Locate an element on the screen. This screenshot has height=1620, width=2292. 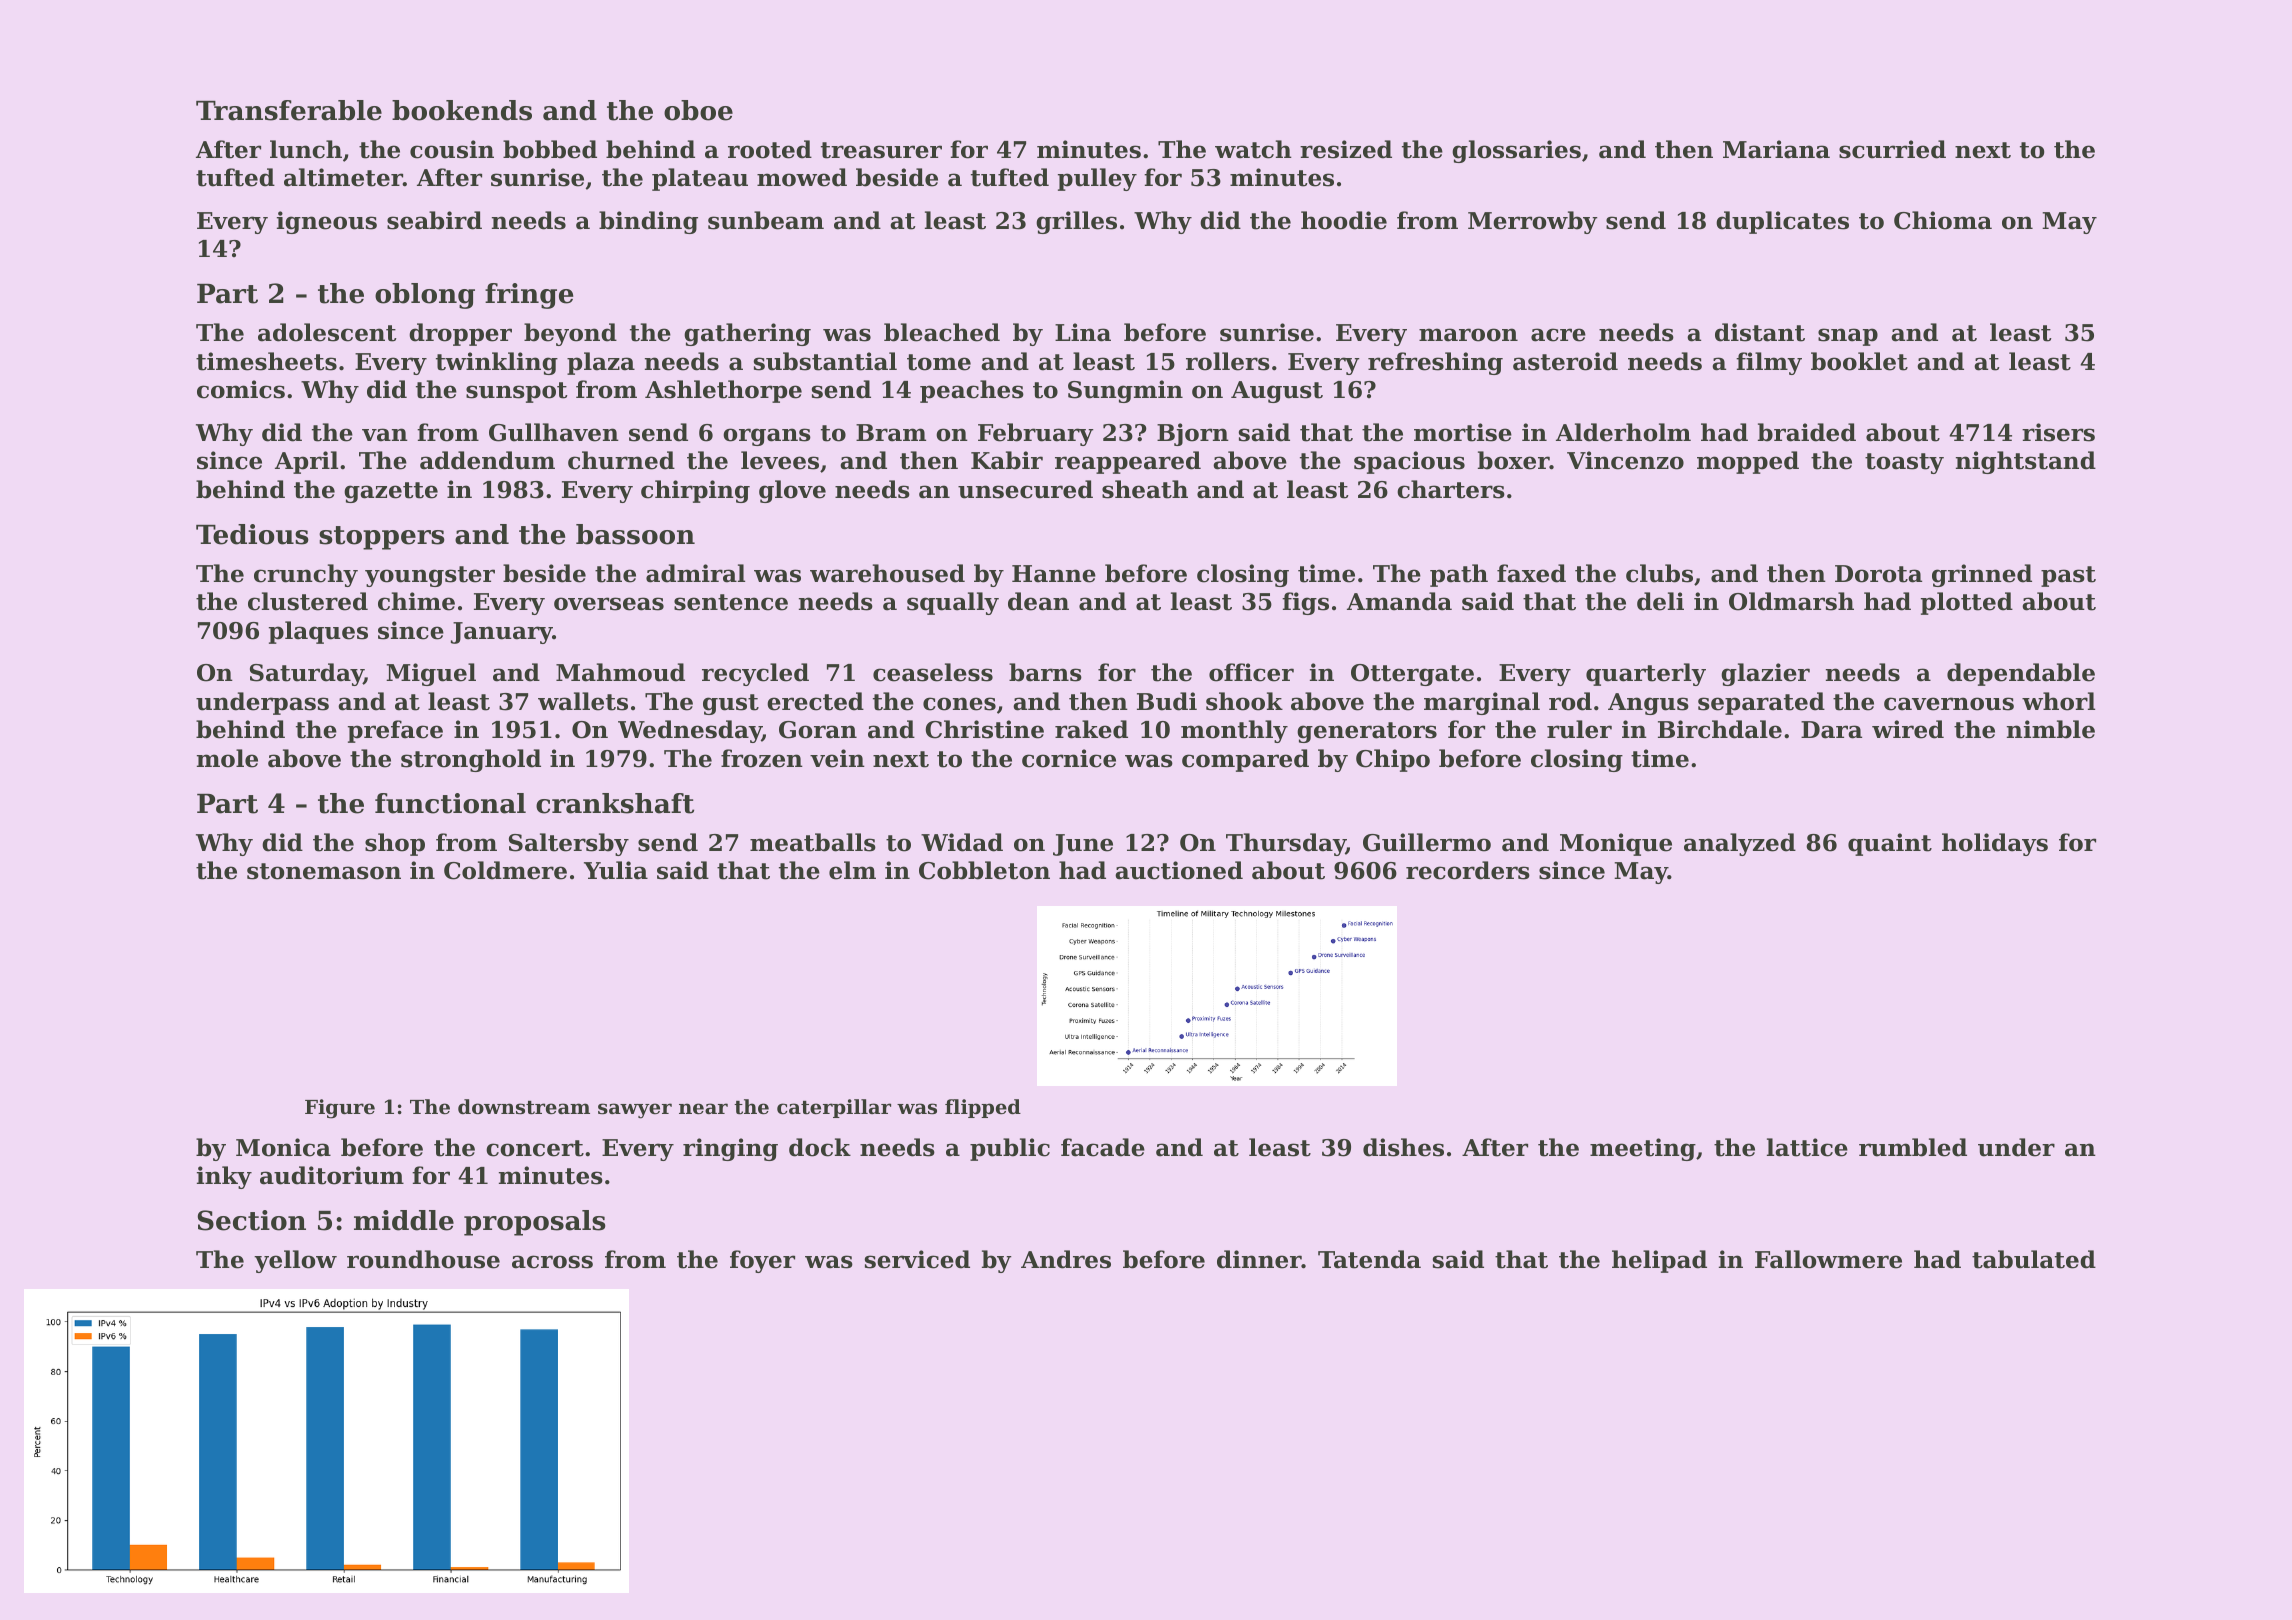
yellow is located at coordinates (295, 1261).
